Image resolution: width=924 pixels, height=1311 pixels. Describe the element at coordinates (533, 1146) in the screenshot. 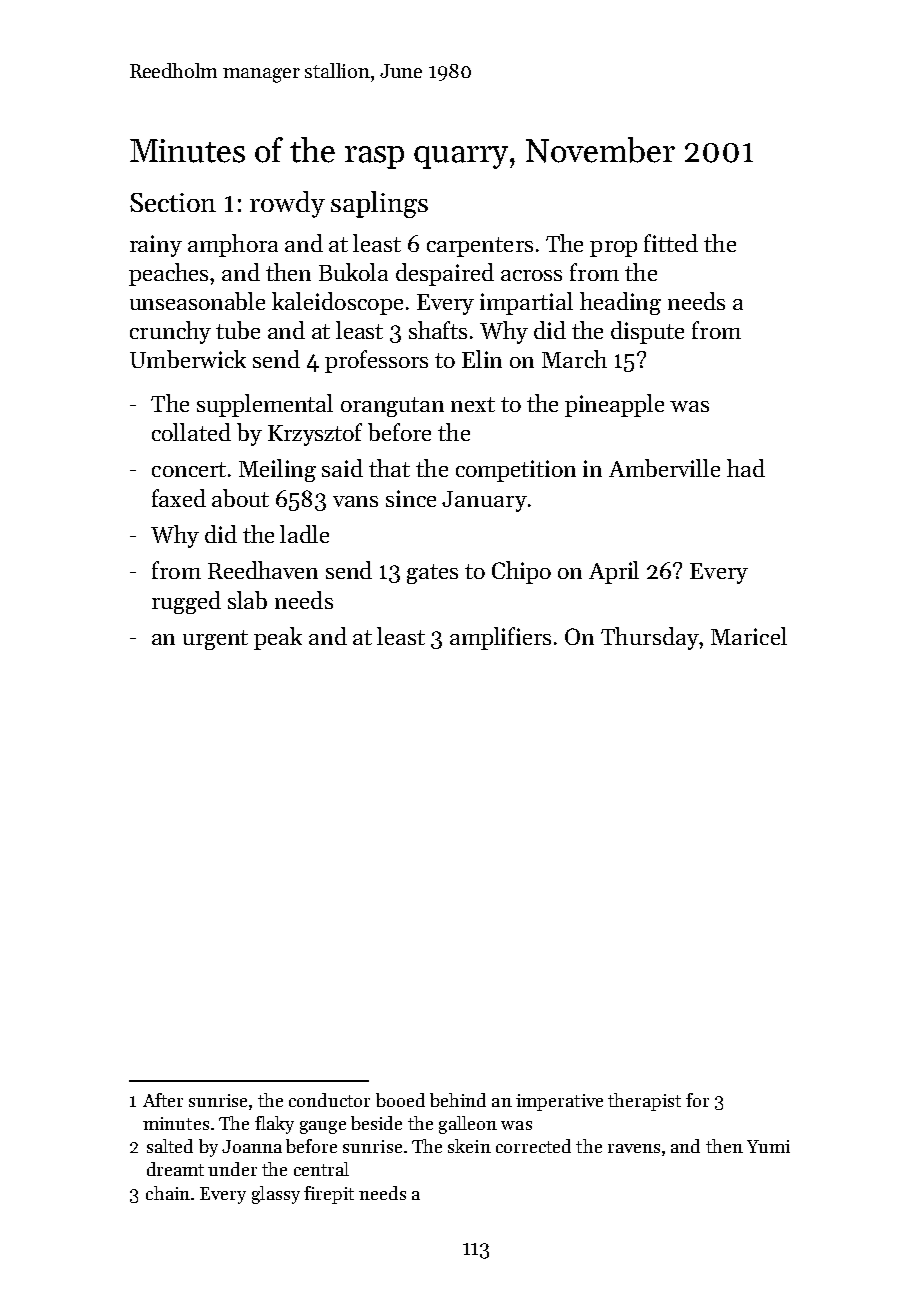

I see `corrected` at that location.
